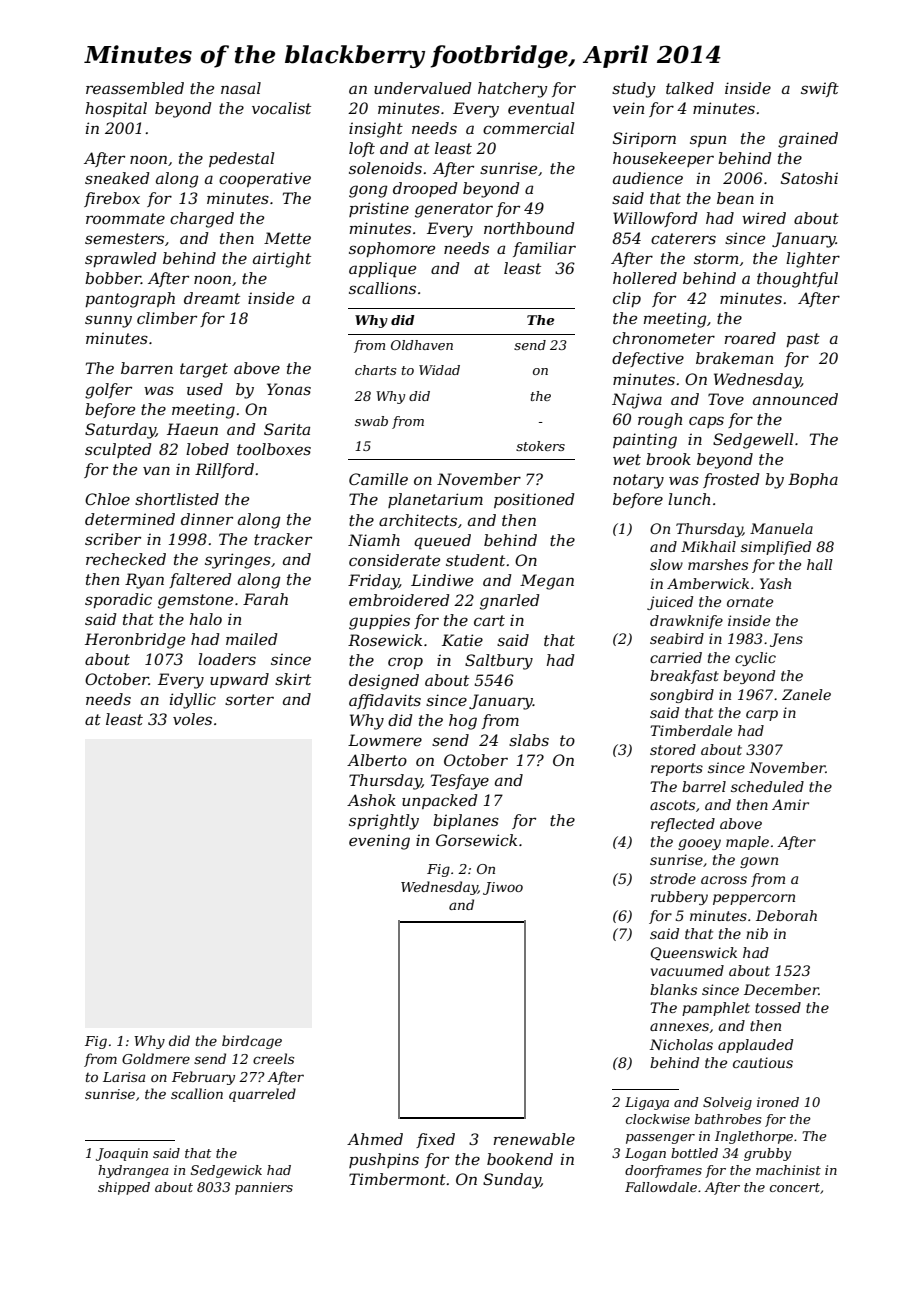 The height and width of the image is (1308, 924). Describe the element at coordinates (645, 278) in the image. I see `hollered` at that location.
